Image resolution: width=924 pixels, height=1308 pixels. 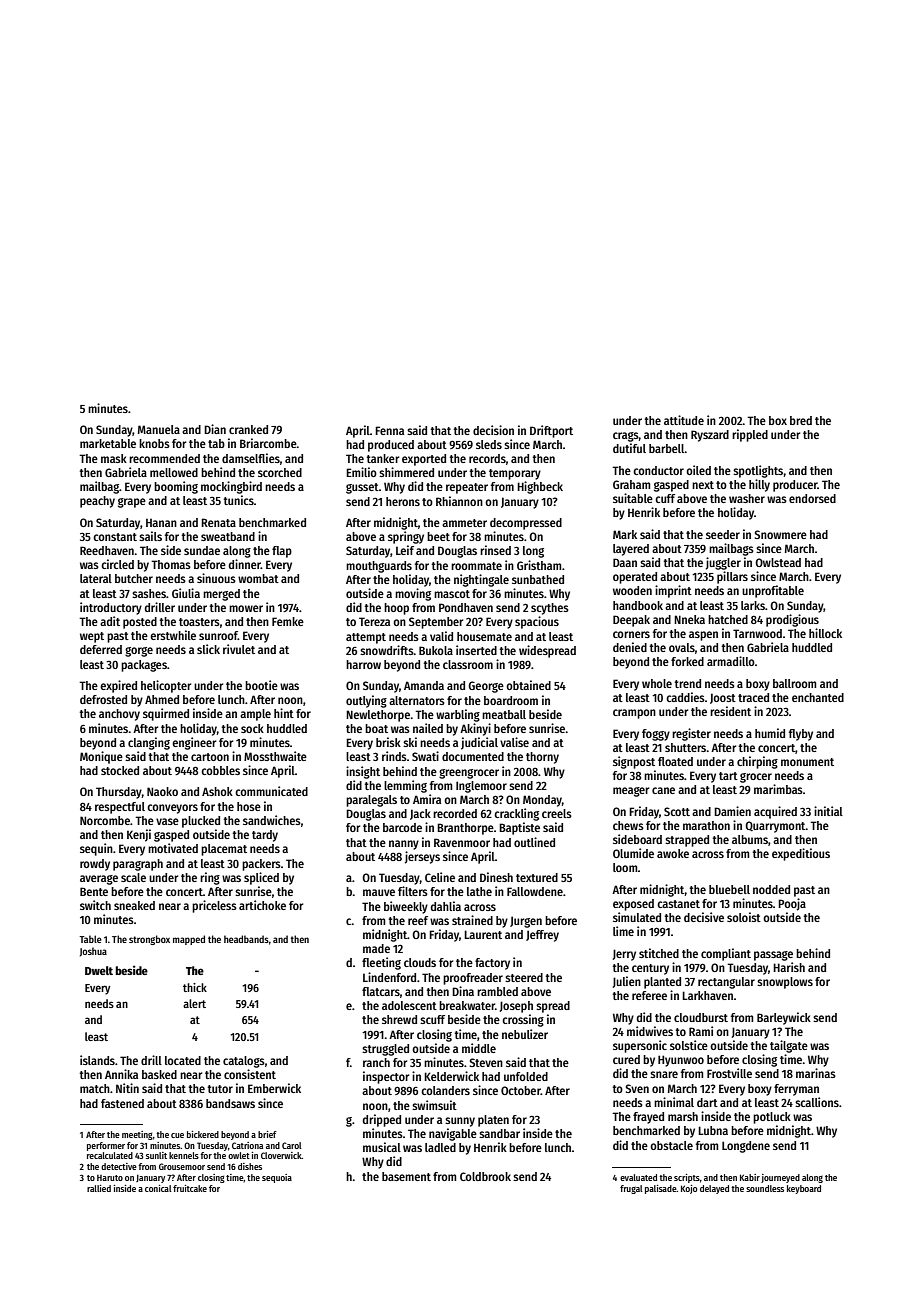 I want to click on Ahmed, so click(x=162, y=699).
